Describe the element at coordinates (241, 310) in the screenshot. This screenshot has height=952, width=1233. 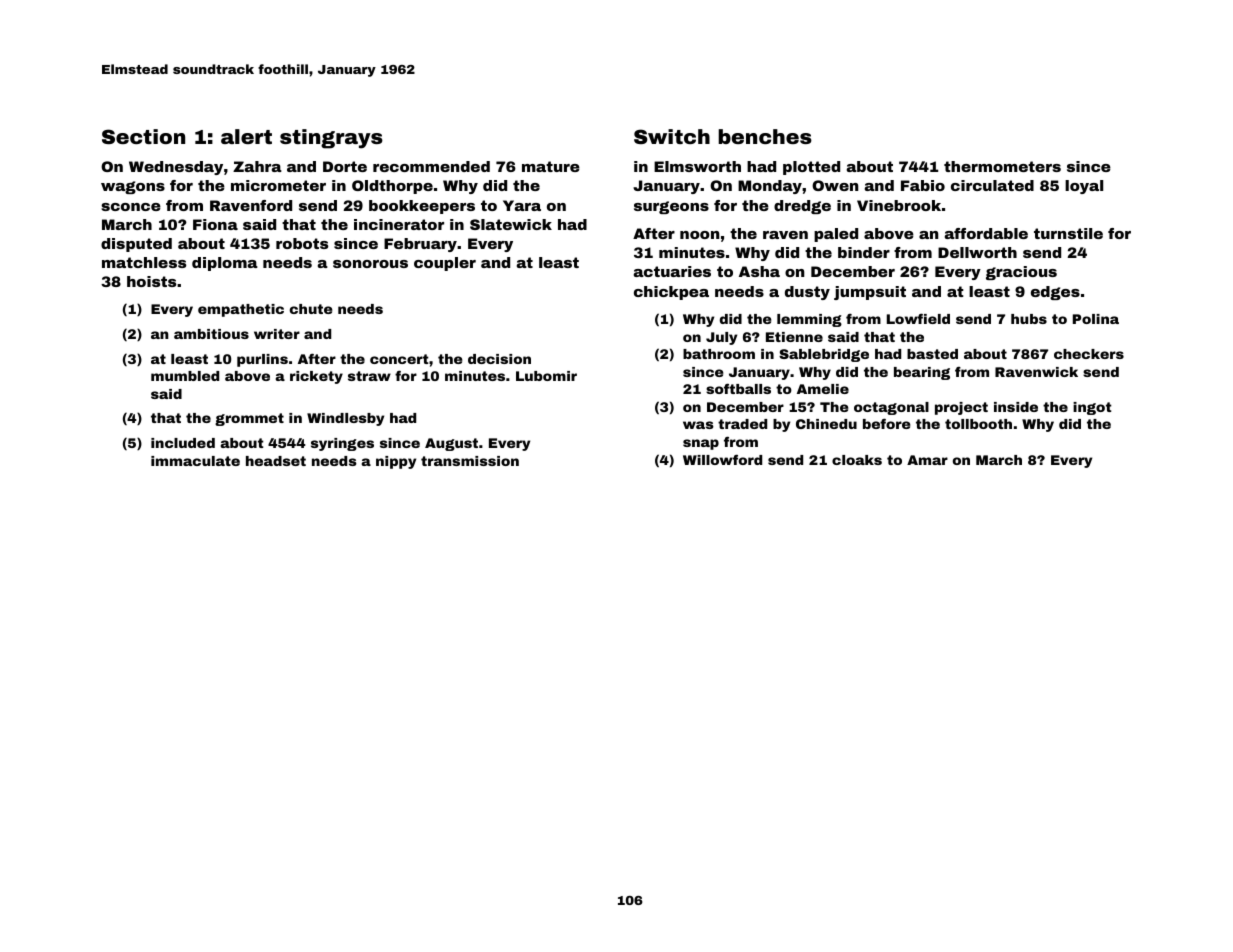
I see `empathetic` at that location.
